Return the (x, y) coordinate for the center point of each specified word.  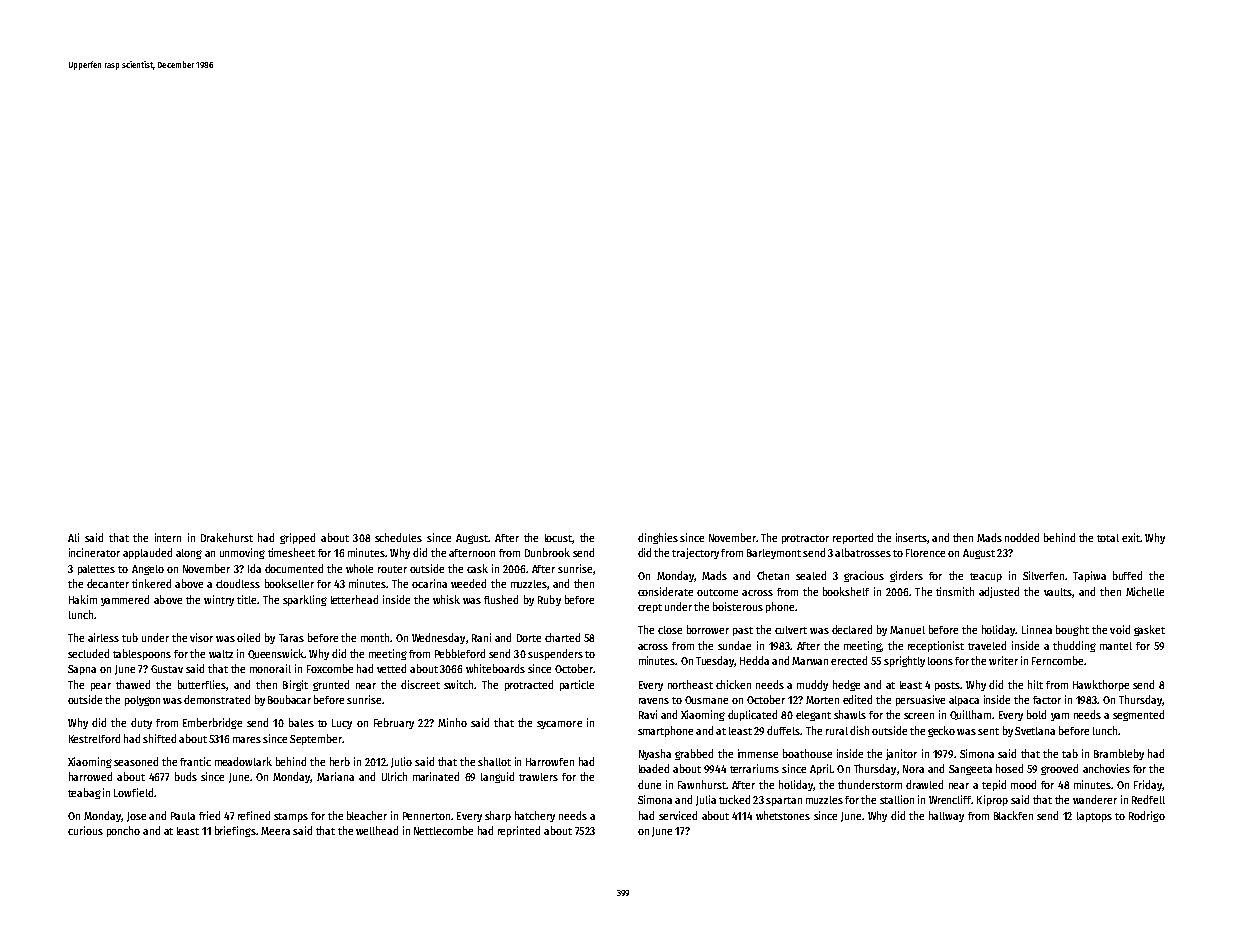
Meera (275, 831)
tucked (734, 799)
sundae (734, 645)
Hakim (83, 599)
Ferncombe (1057, 660)
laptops (1094, 817)
